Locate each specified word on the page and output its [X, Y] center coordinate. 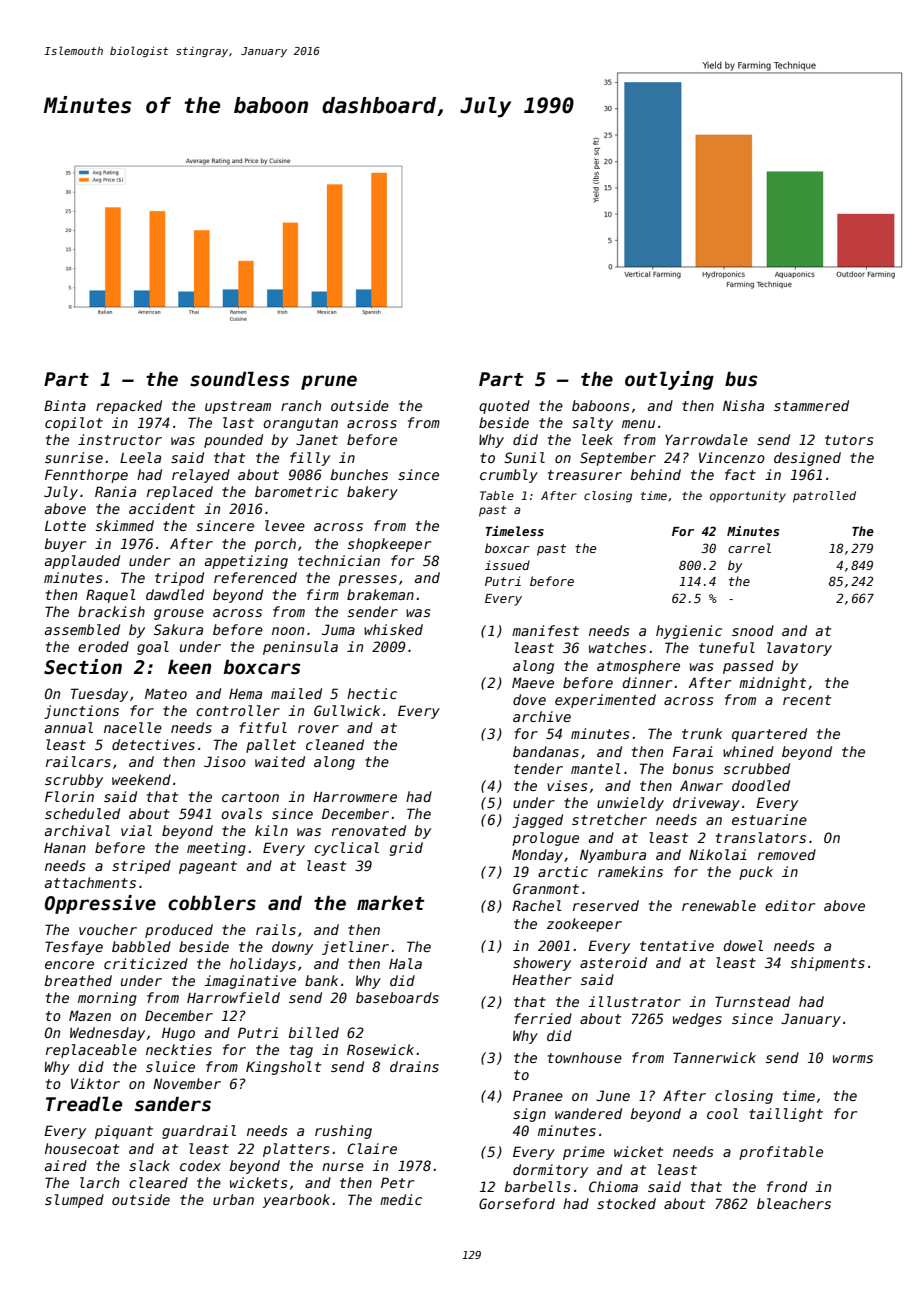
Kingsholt [283, 1068]
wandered [588, 1113]
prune [329, 382]
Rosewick [380, 1049]
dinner [647, 682]
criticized [146, 963]
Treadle [84, 1104]
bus [741, 379]
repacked [129, 407]
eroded [103, 646]
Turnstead [752, 1001]
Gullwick [347, 710]
